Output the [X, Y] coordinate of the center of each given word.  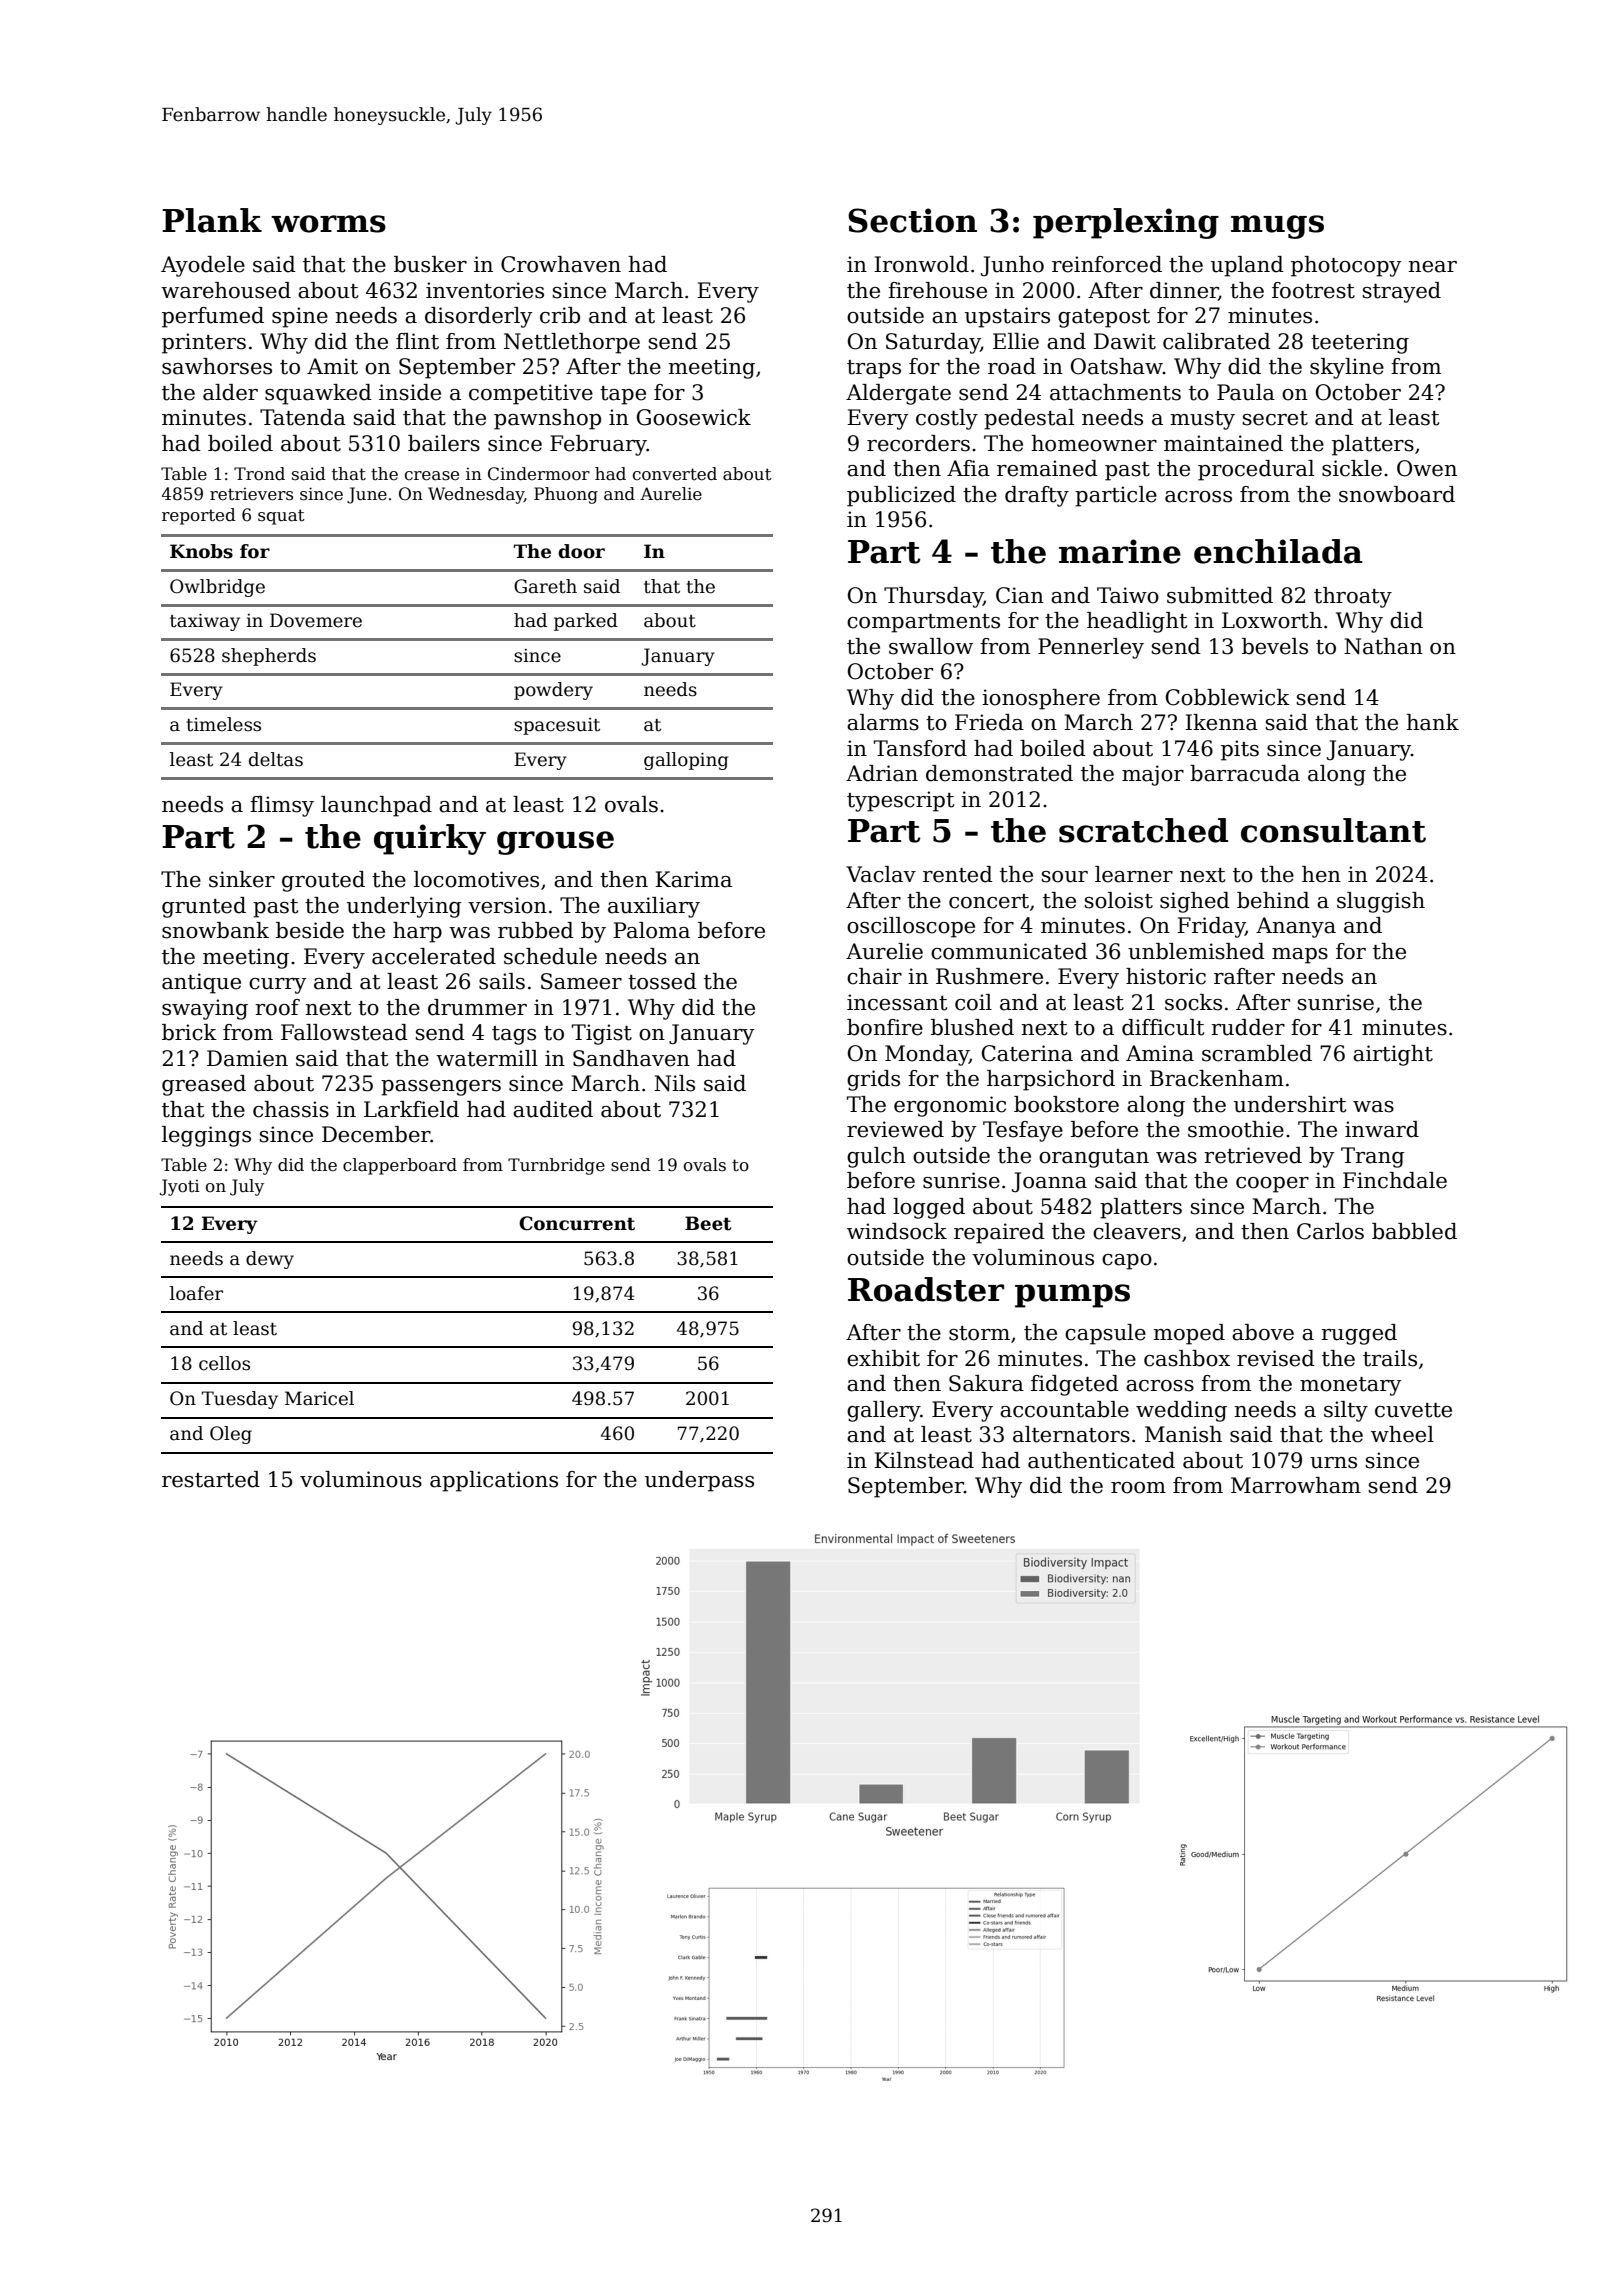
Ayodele [203, 266]
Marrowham [1296, 1485]
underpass [699, 1481]
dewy [270, 1260]
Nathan [1383, 646]
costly [947, 419]
